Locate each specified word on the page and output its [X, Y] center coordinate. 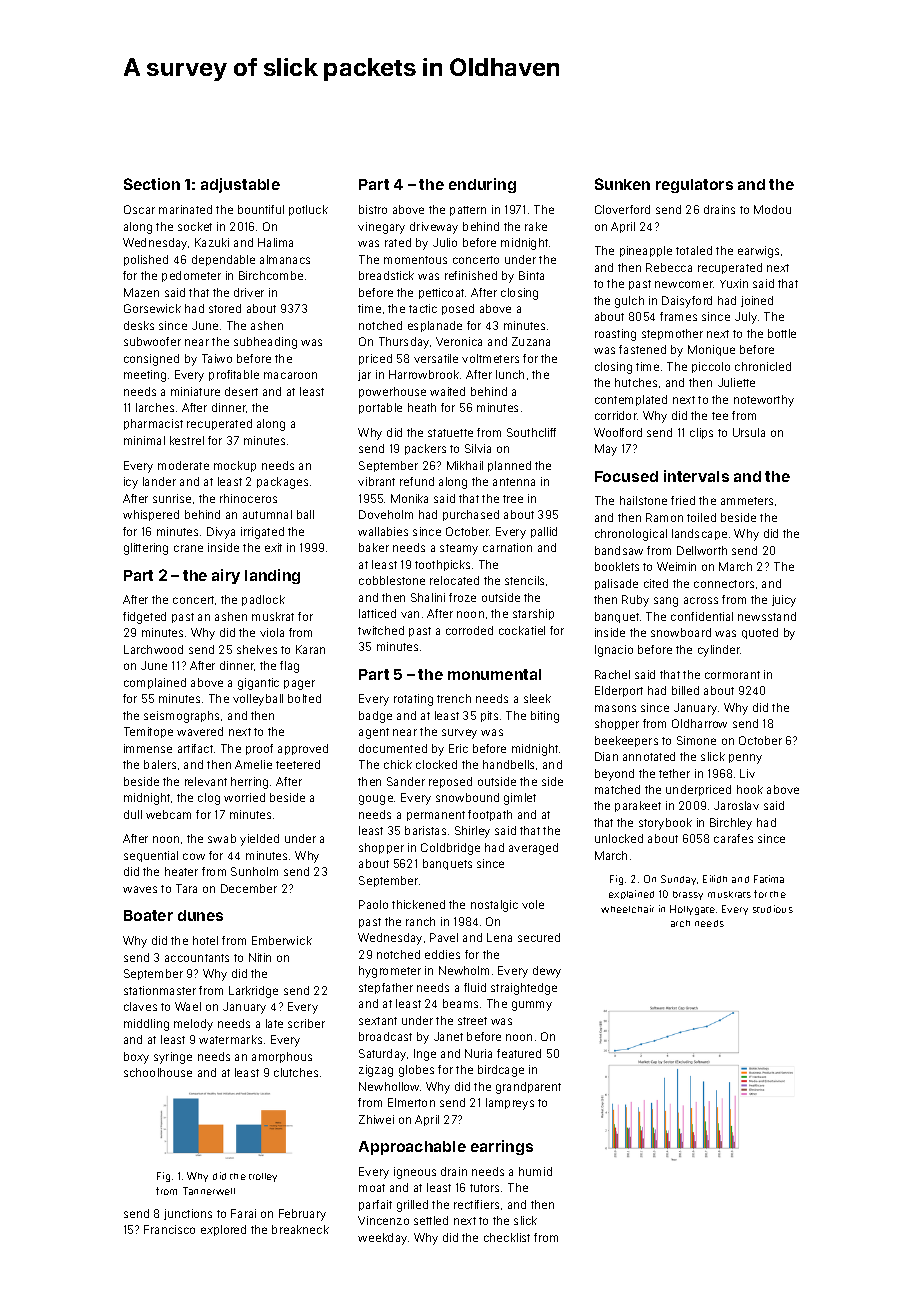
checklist [507, 1237]
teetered [298, 764]
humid [535, 1171]
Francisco [169, 1229]
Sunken [622, 184]
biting [545, 717]
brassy [688, 895]
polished [146, 260]
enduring [482, 185]
